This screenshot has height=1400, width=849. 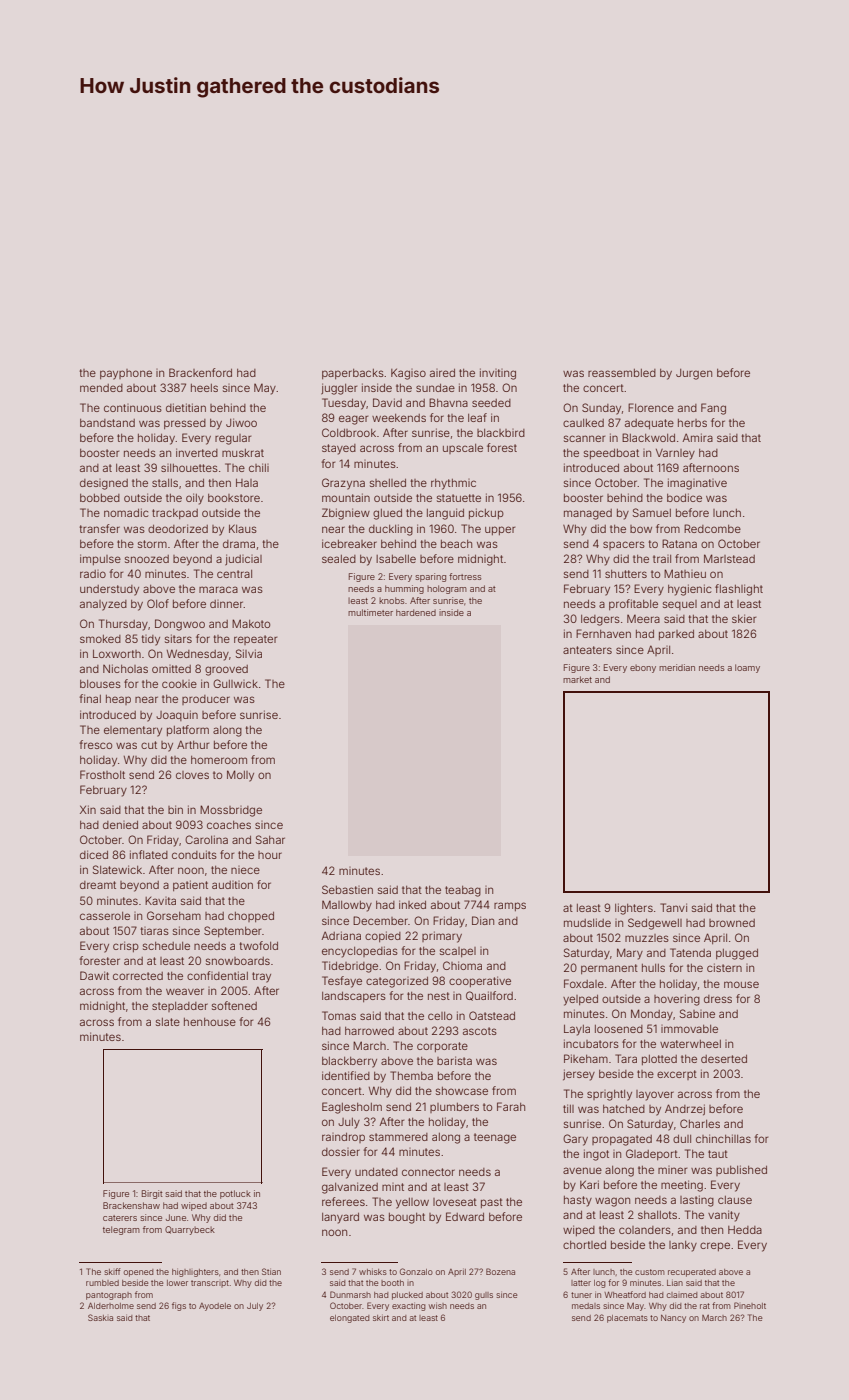 What do you see at coordinates (370, 612) in the screenshot?
I see `multimeter` at bounding box center [370, 612].
